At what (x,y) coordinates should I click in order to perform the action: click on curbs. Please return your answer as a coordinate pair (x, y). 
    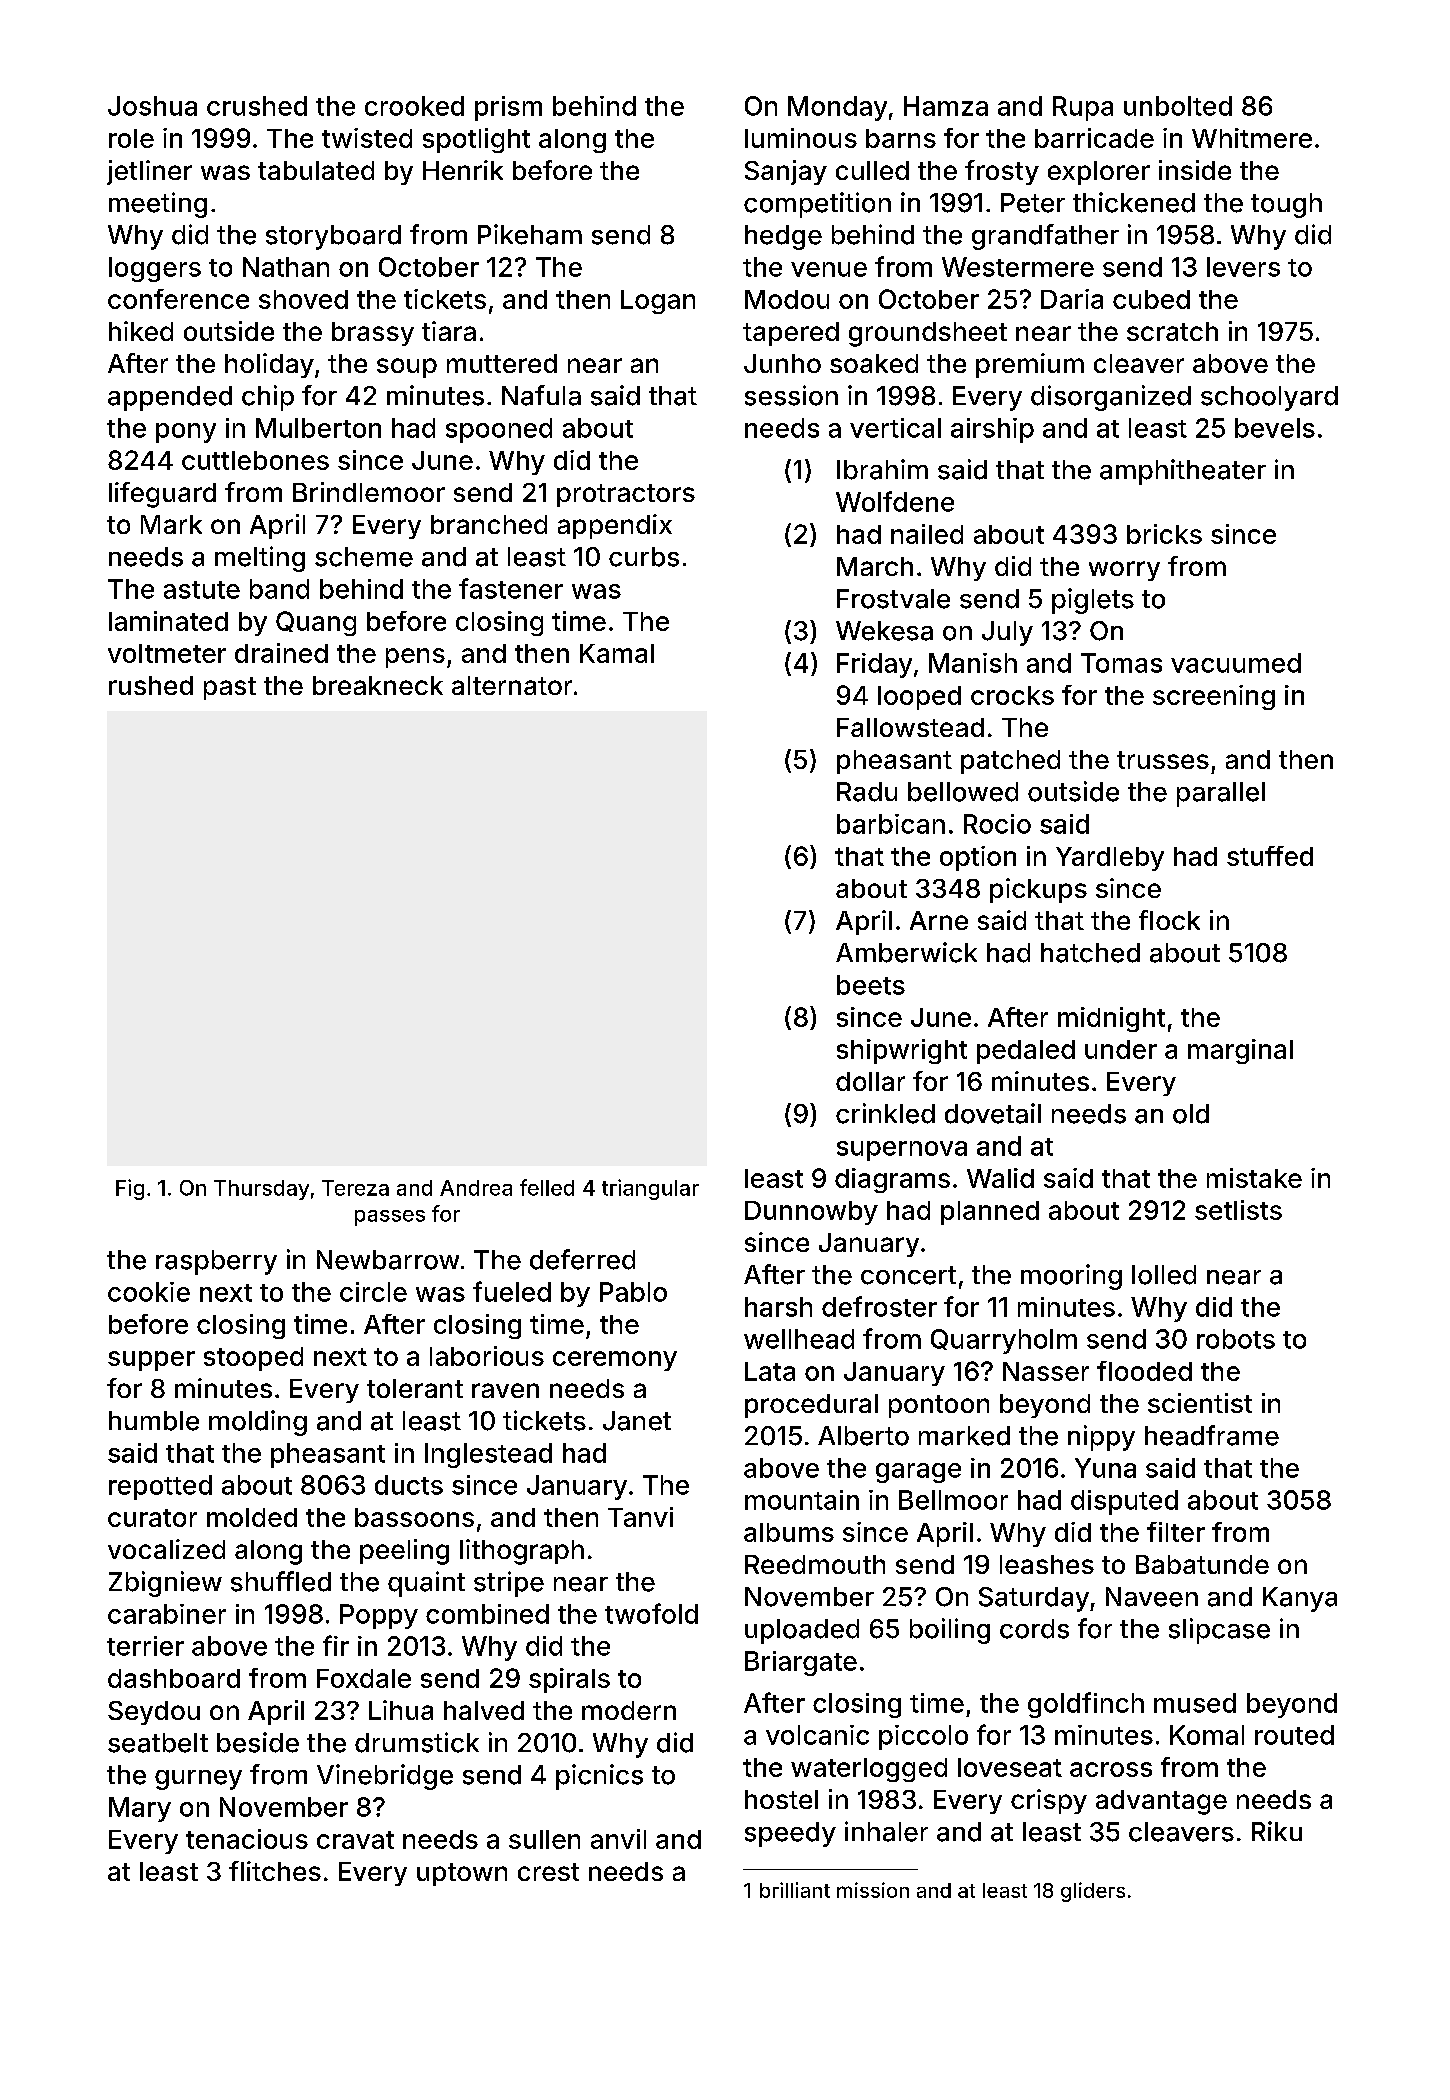
    Looking at the image, I should click on (644, 557).
